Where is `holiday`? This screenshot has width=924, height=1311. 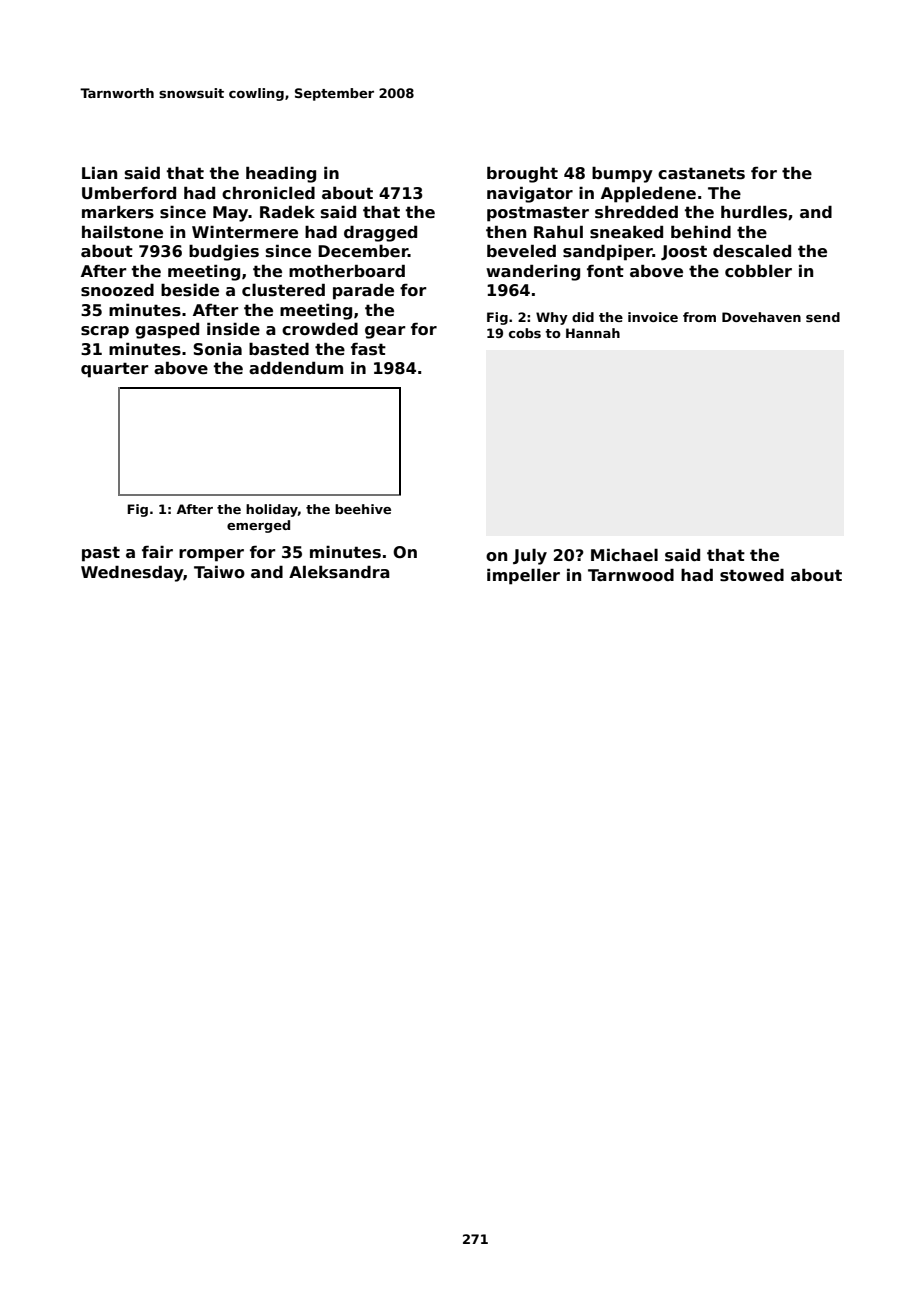
holiday is located at coordinates (272, 510).
